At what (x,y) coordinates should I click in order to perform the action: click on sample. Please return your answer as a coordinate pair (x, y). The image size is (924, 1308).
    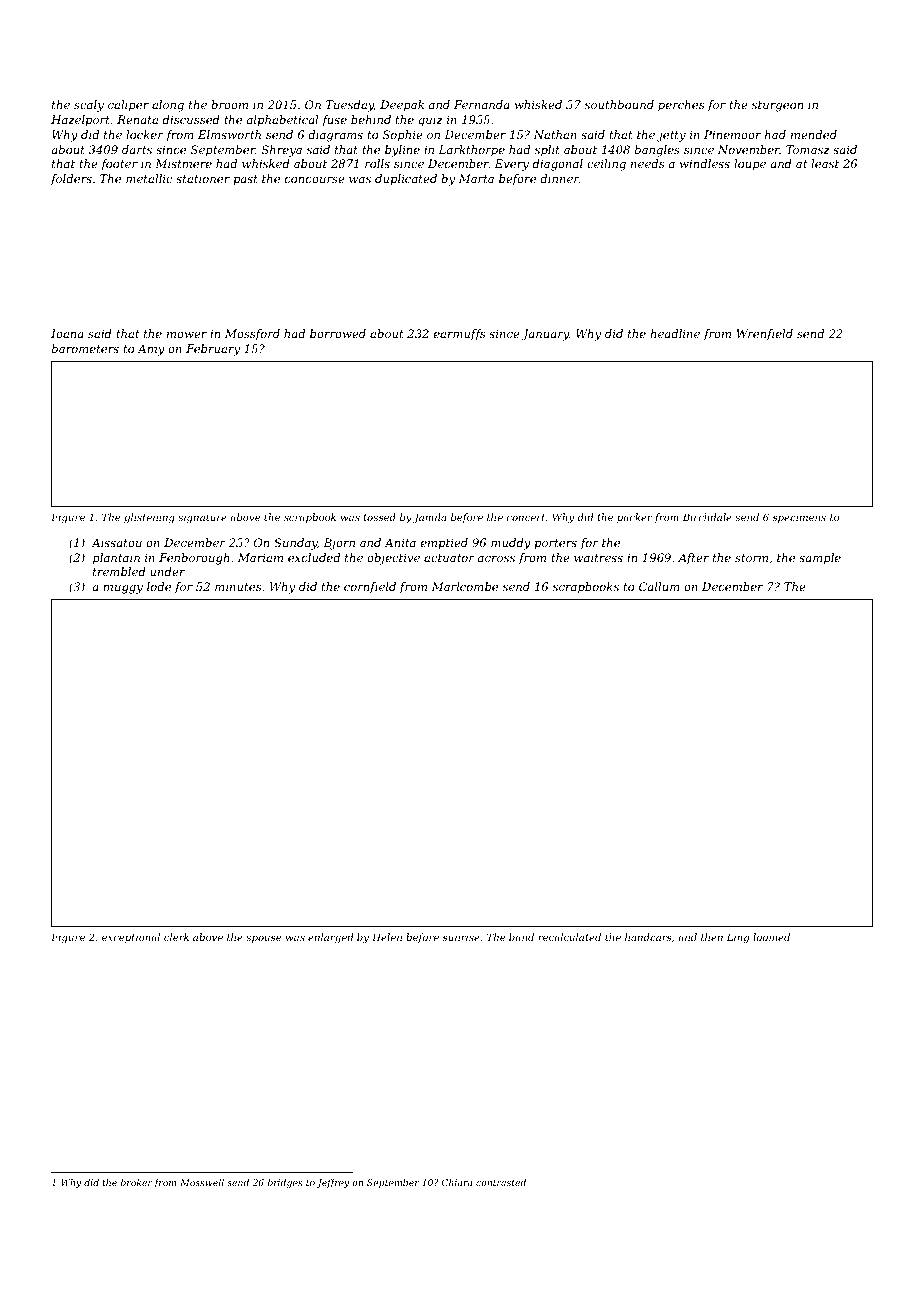
    Looking at the image, I should click on (820, 559).
